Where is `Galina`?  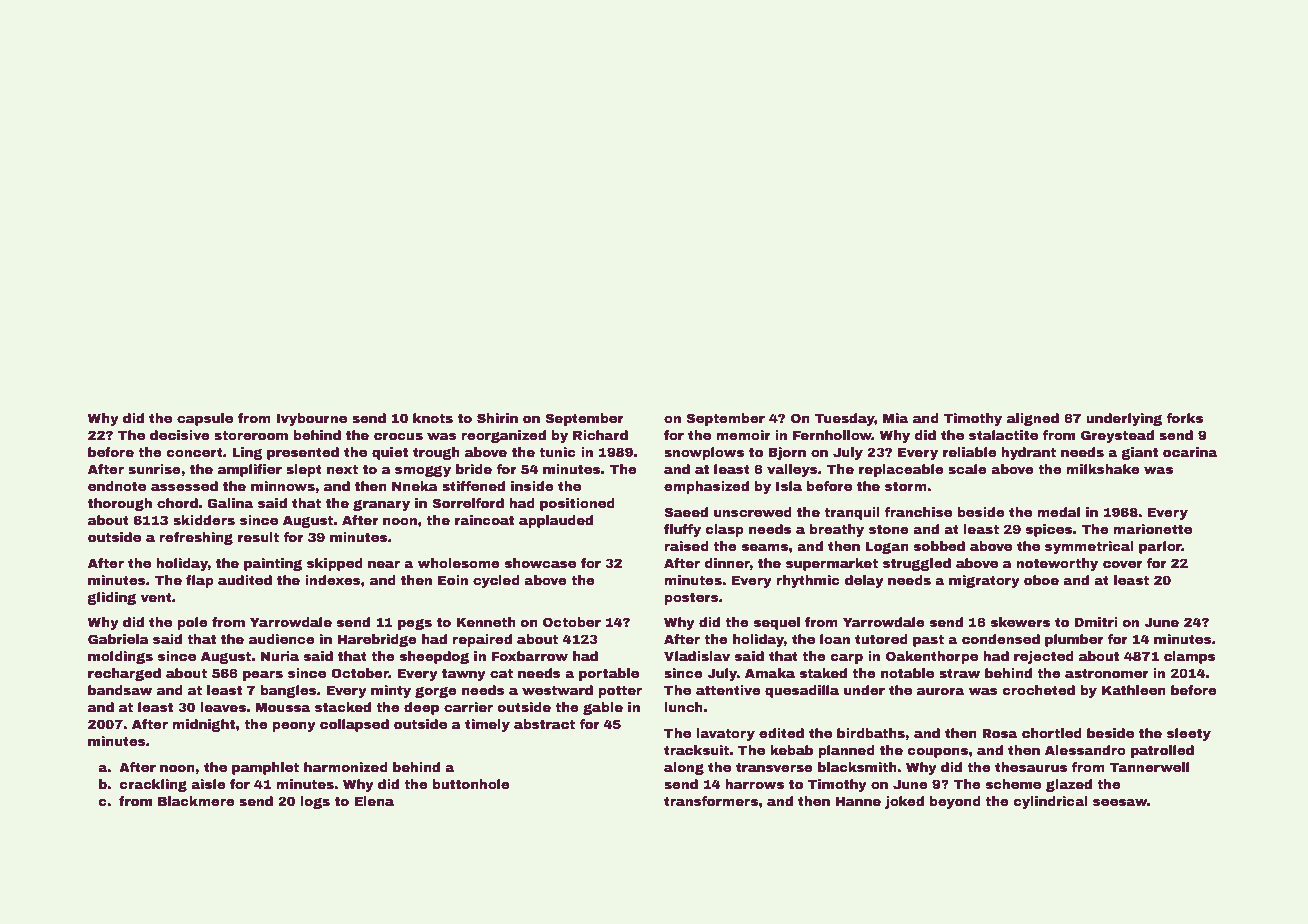 Galina is located at coordinates (230, 503).
